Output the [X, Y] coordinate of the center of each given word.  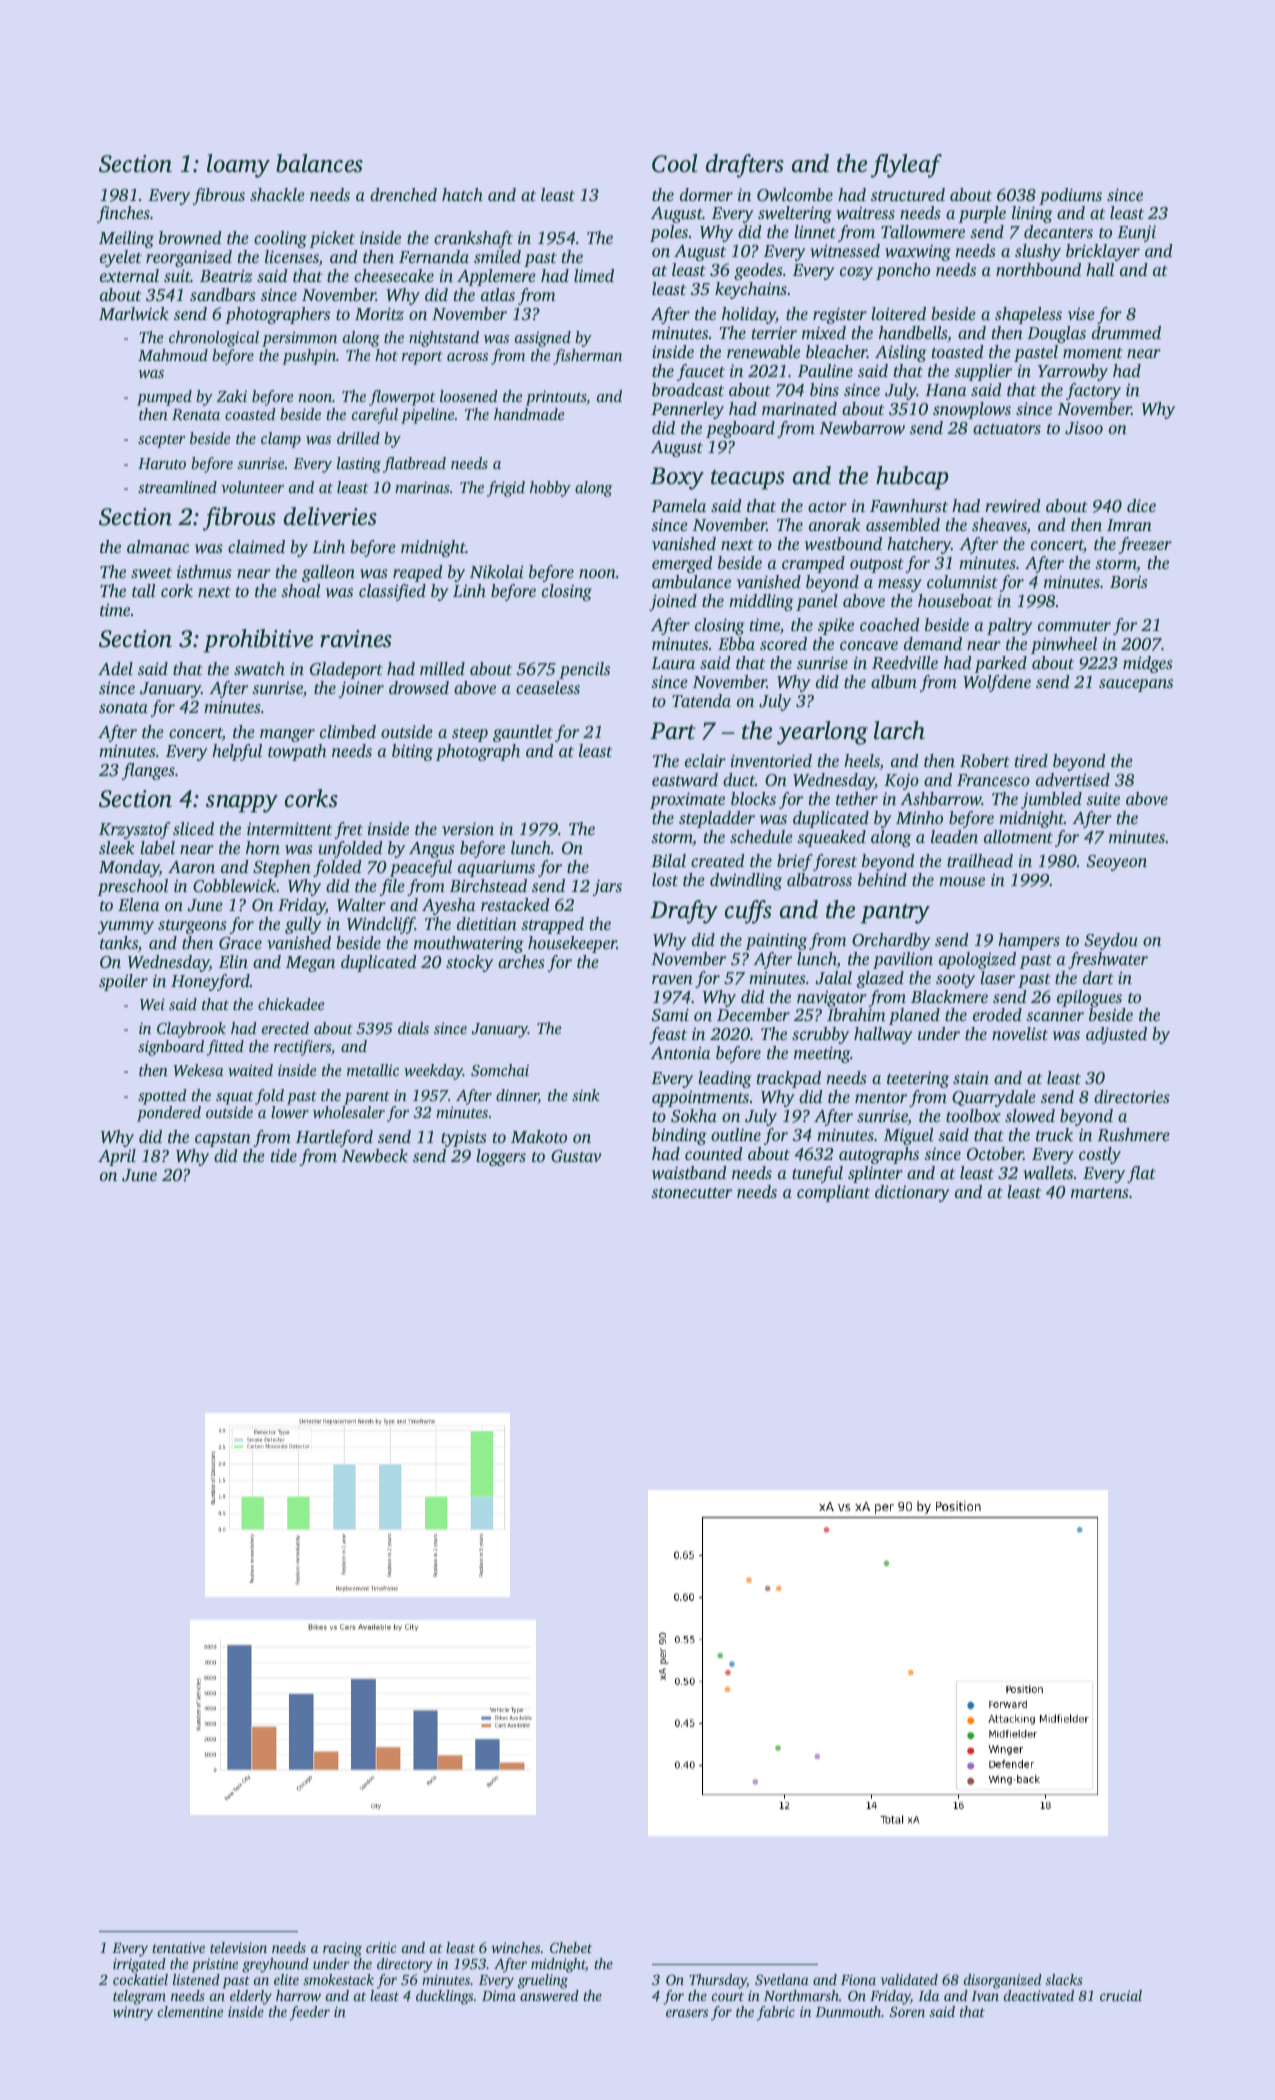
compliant [833, 1193]
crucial [1121, 1995]
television [238, 1947]
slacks [1064, 1979]
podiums [1070, 196]
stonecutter [691, 1192]
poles [669, 233]
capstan [223, 1140]
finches [123, 214]
